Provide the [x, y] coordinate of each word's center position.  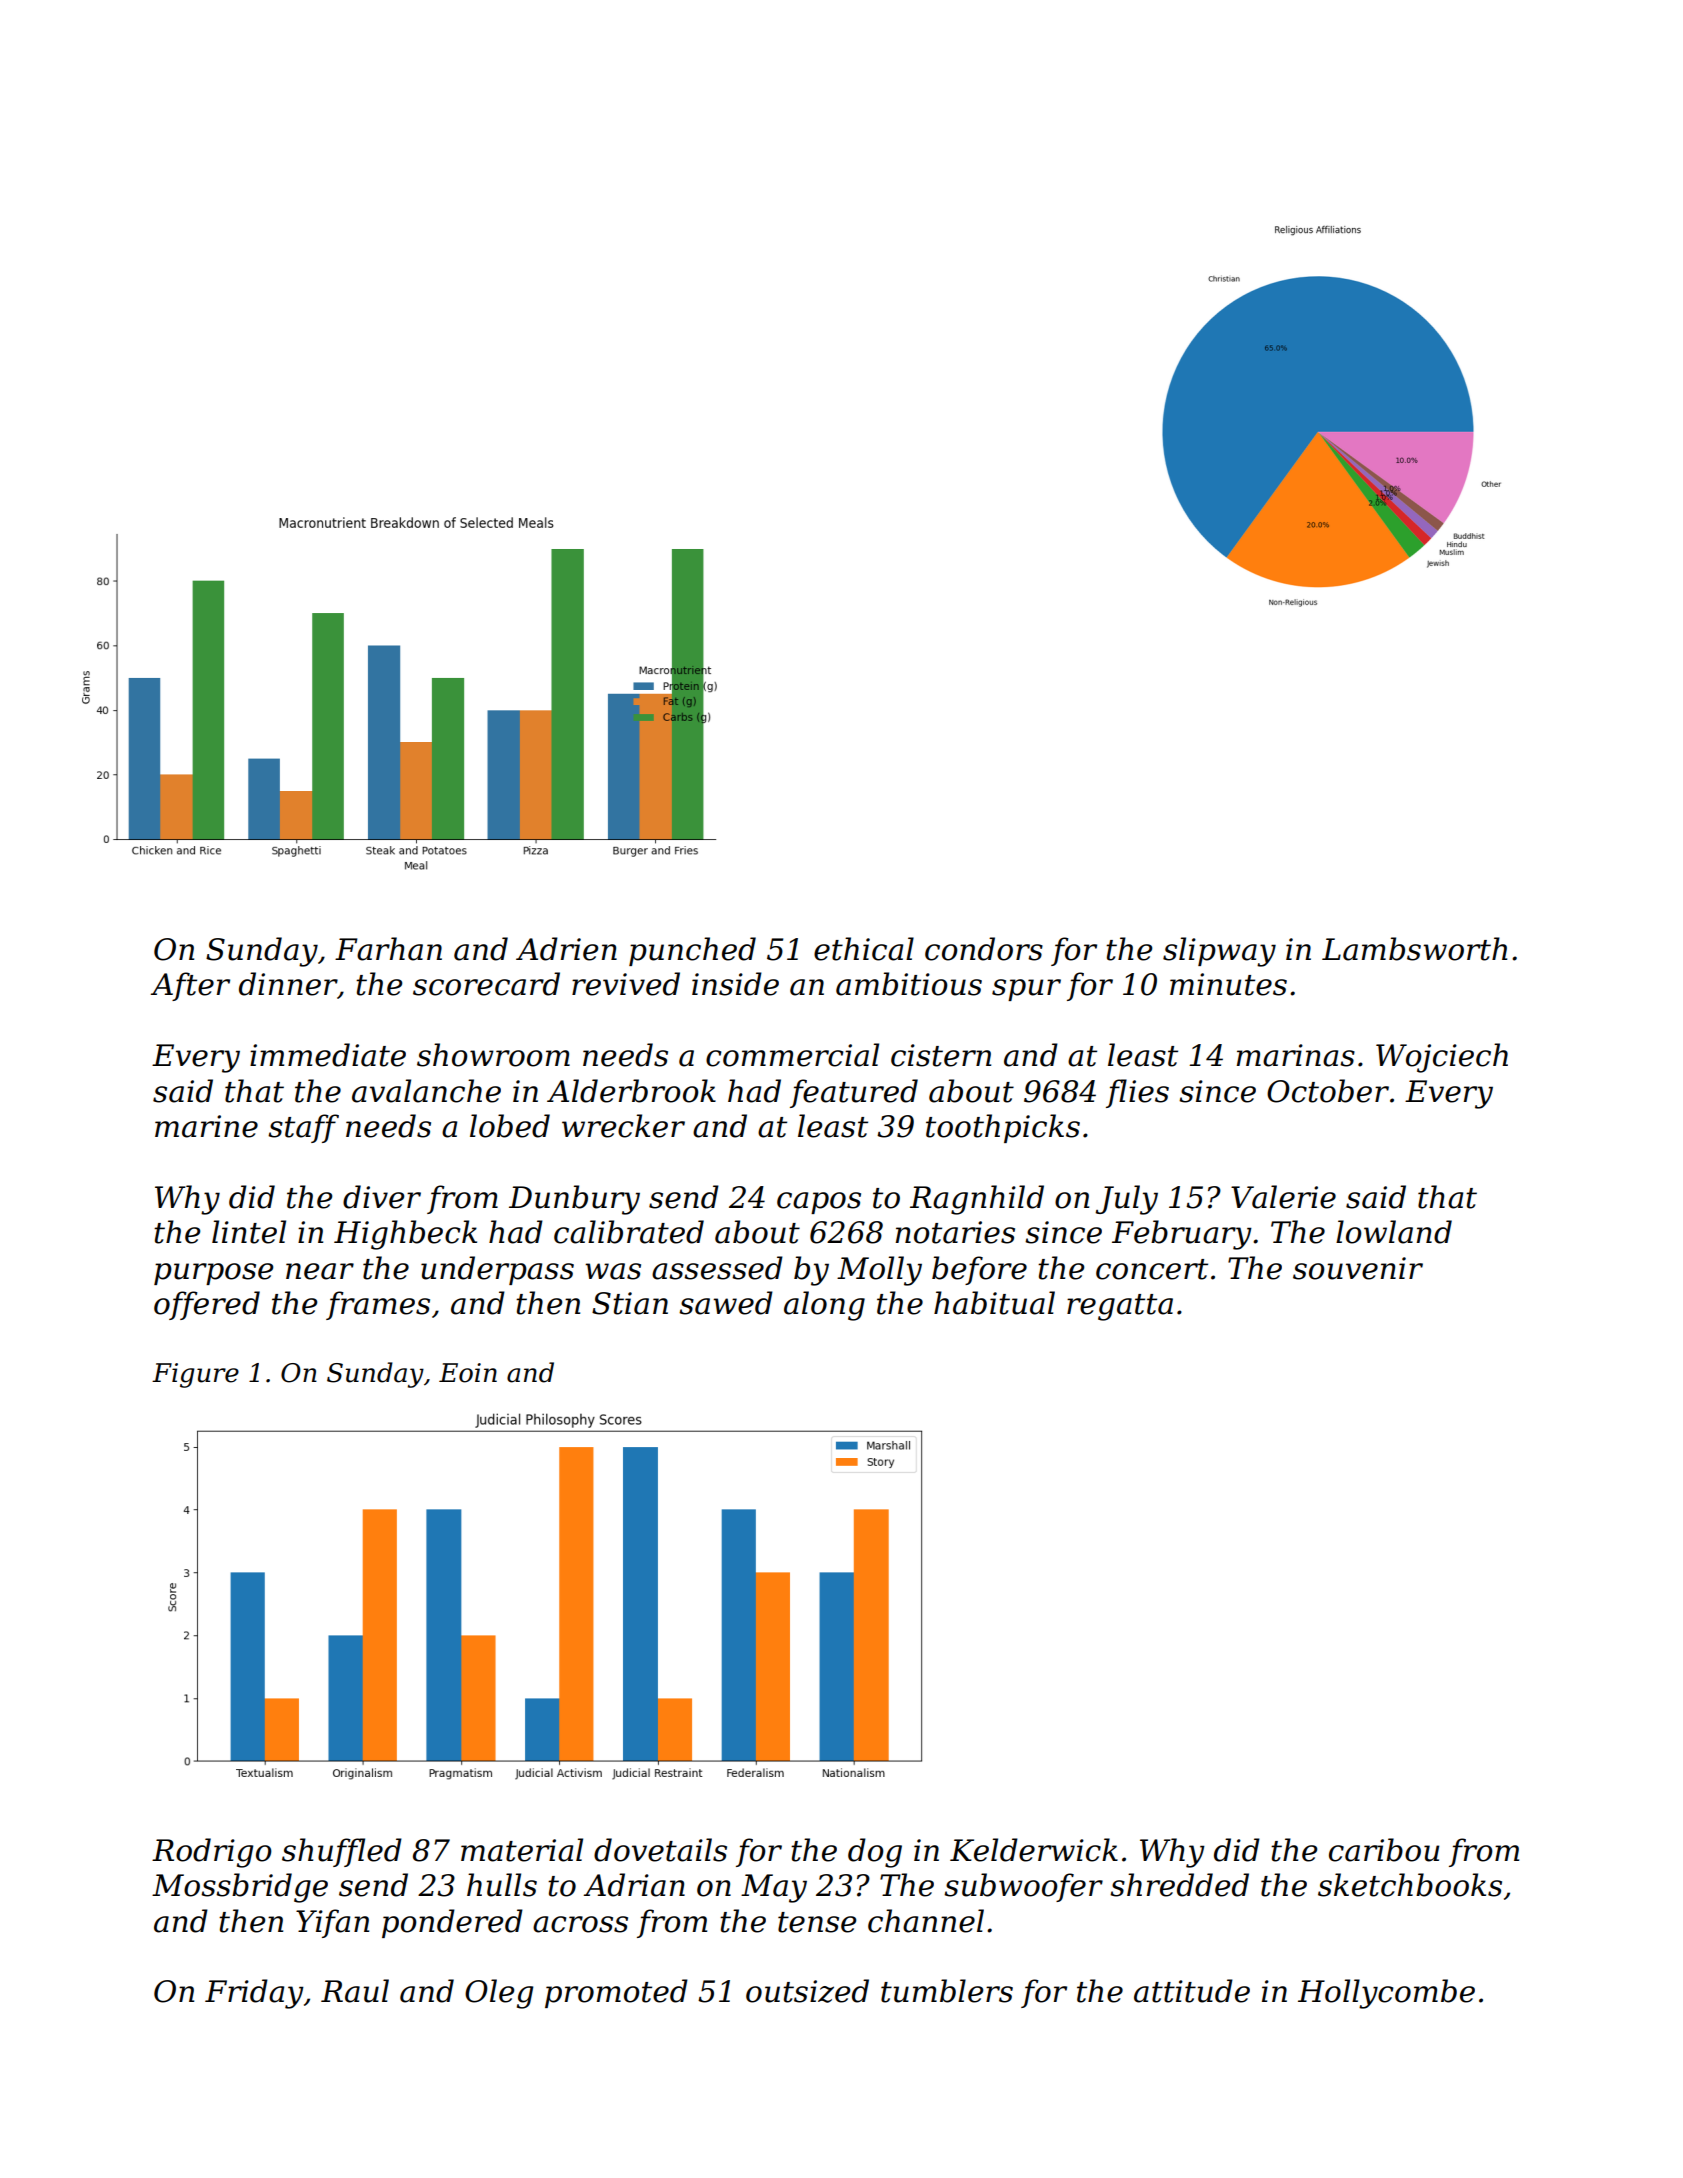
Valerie [1283, 1197]
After [190, 986]
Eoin [468, 1373]
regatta [1120, 1307]
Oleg [499, 1994]
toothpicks [1003, 1128]
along [824, 1306]
